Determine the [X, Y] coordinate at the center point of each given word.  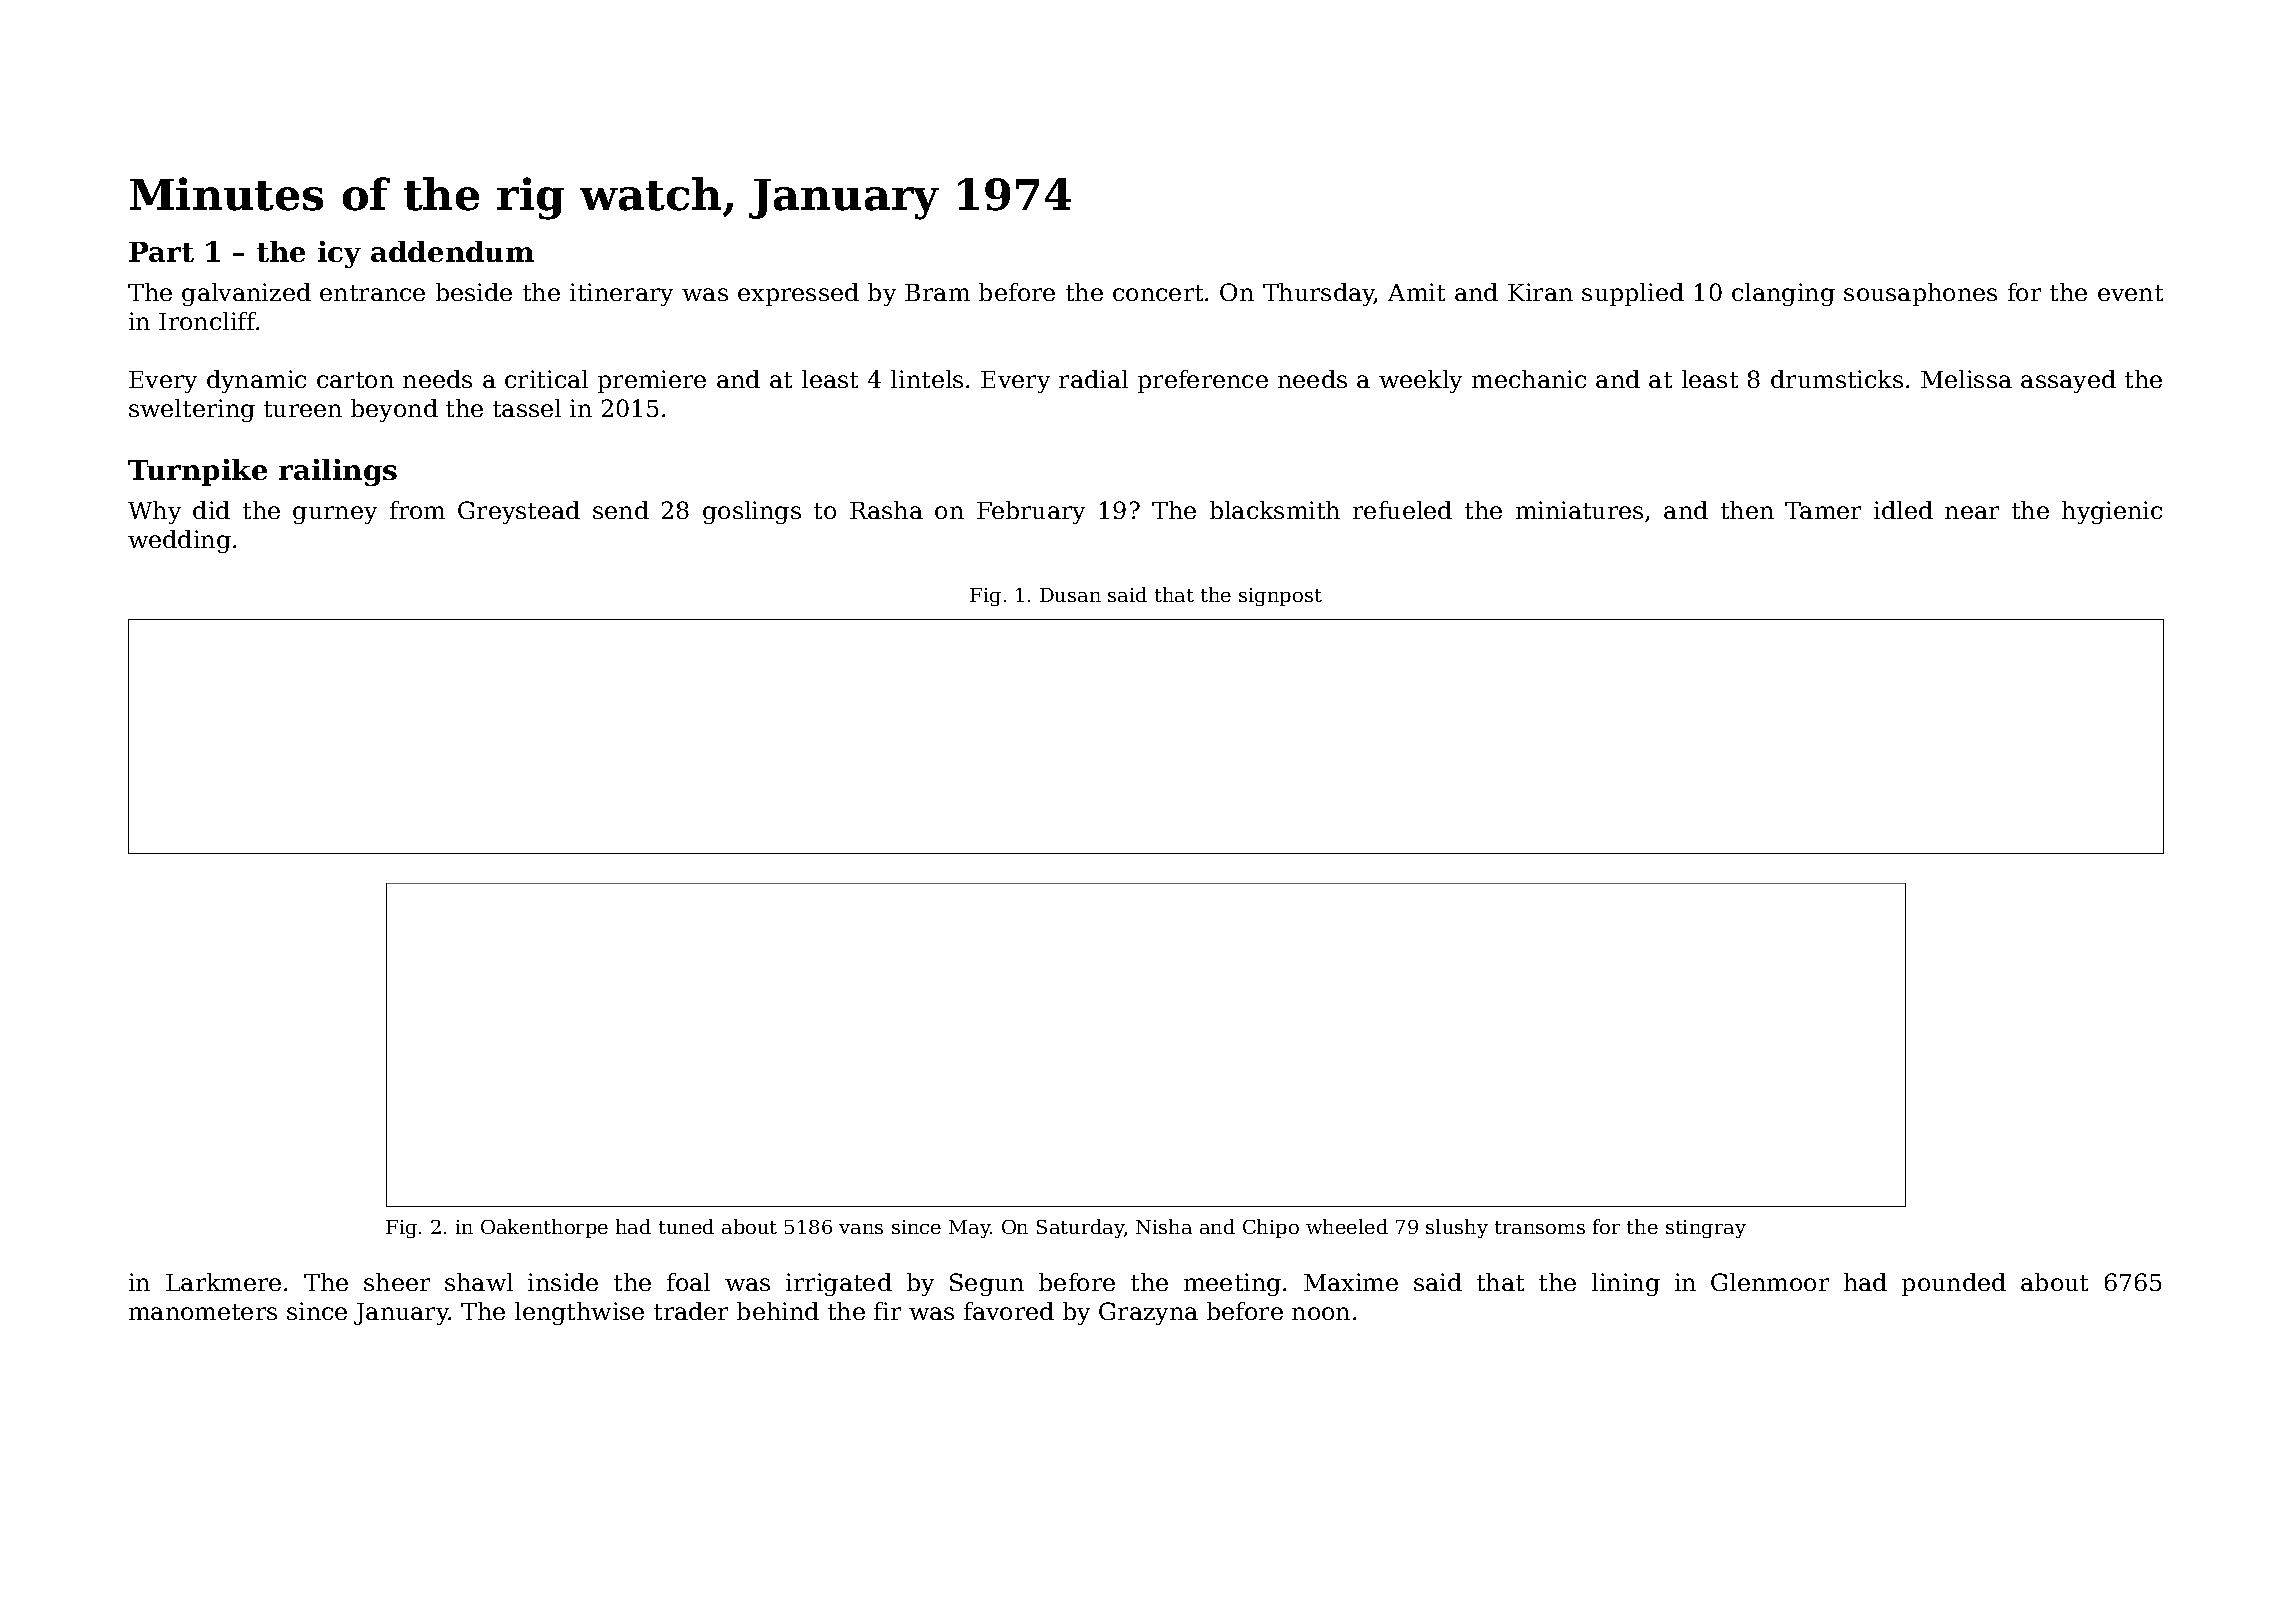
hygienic [2112, 512]
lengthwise [579, 1313]
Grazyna [1148, 1313]
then [1747, 510]
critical [546, 379]
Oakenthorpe [544, 1228]
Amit [1416, 292]
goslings [752, 512]
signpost [1280, 597]
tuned [686, 1226]
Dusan [1070, 595]
